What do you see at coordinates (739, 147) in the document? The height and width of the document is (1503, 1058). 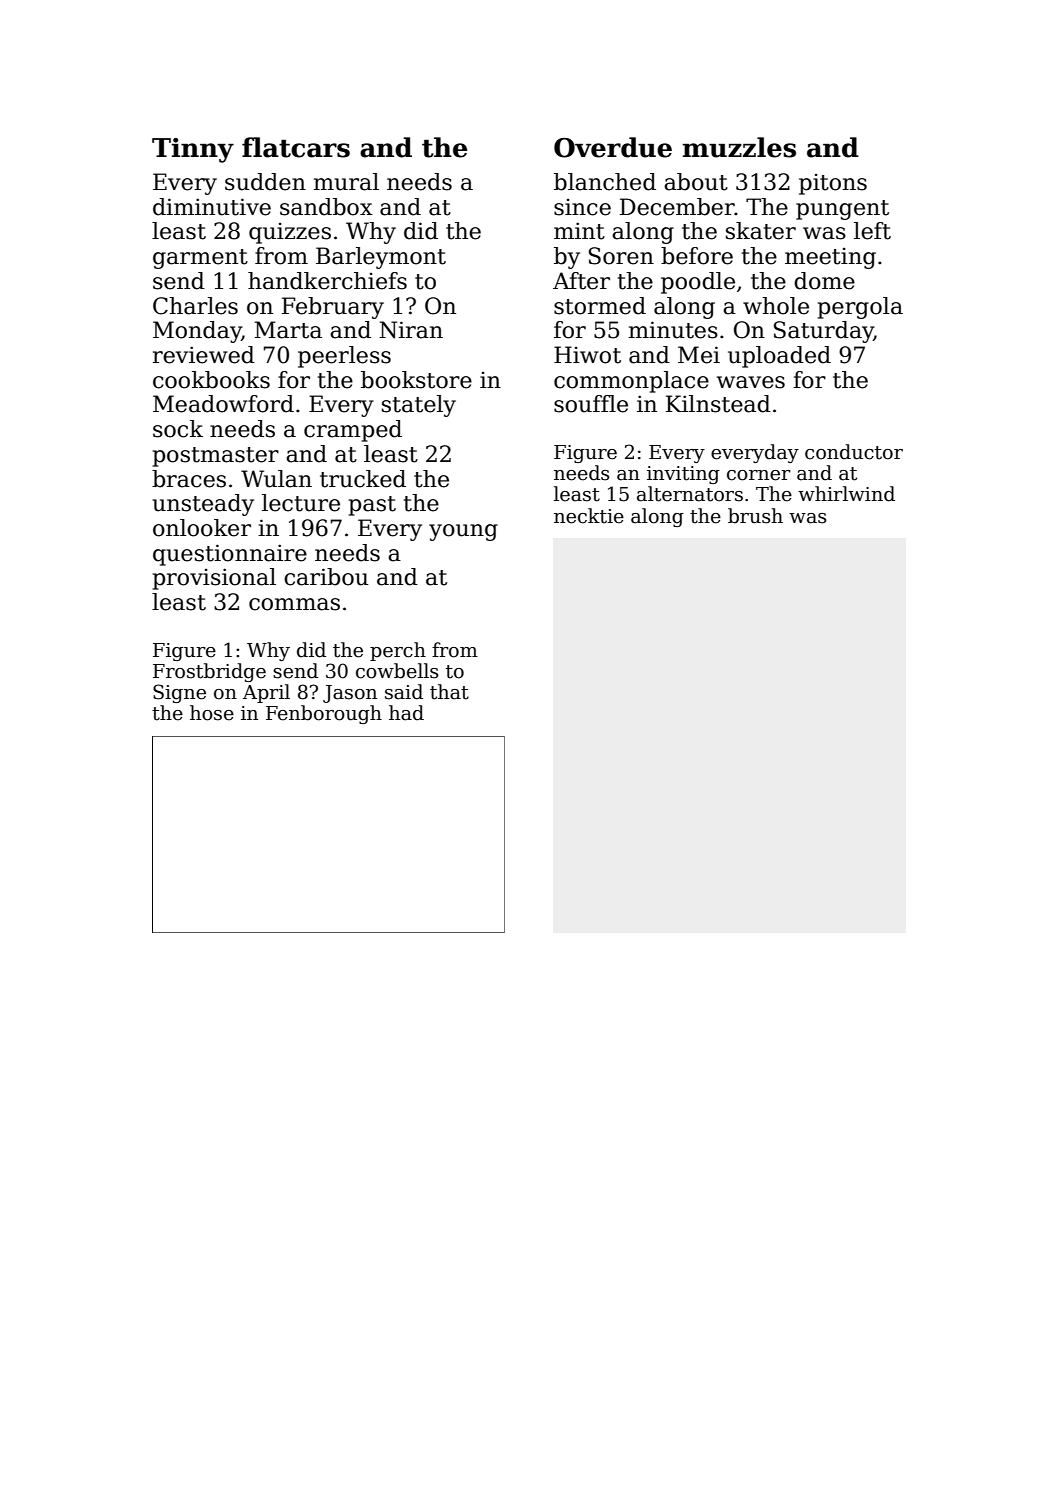 I see `muzzles` at bounding box center [739, 147].
